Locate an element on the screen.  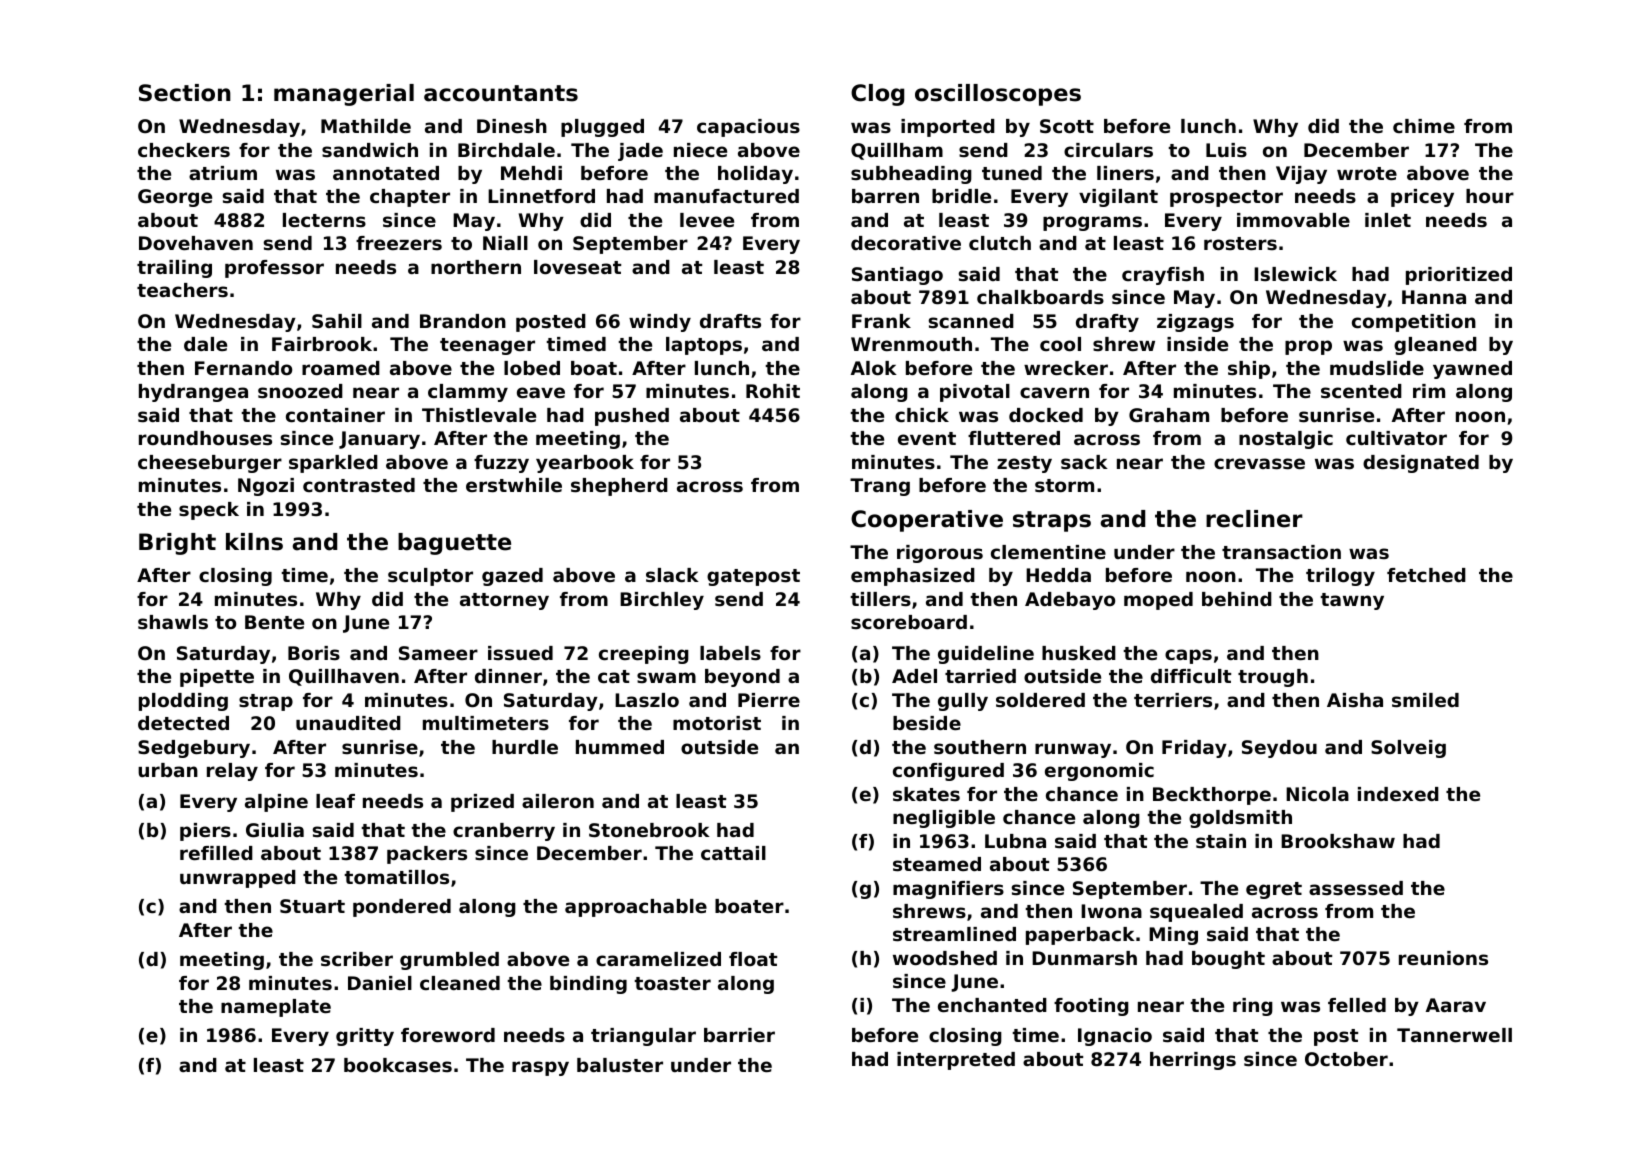
Solveig is located at coordinates (1408, 749).
